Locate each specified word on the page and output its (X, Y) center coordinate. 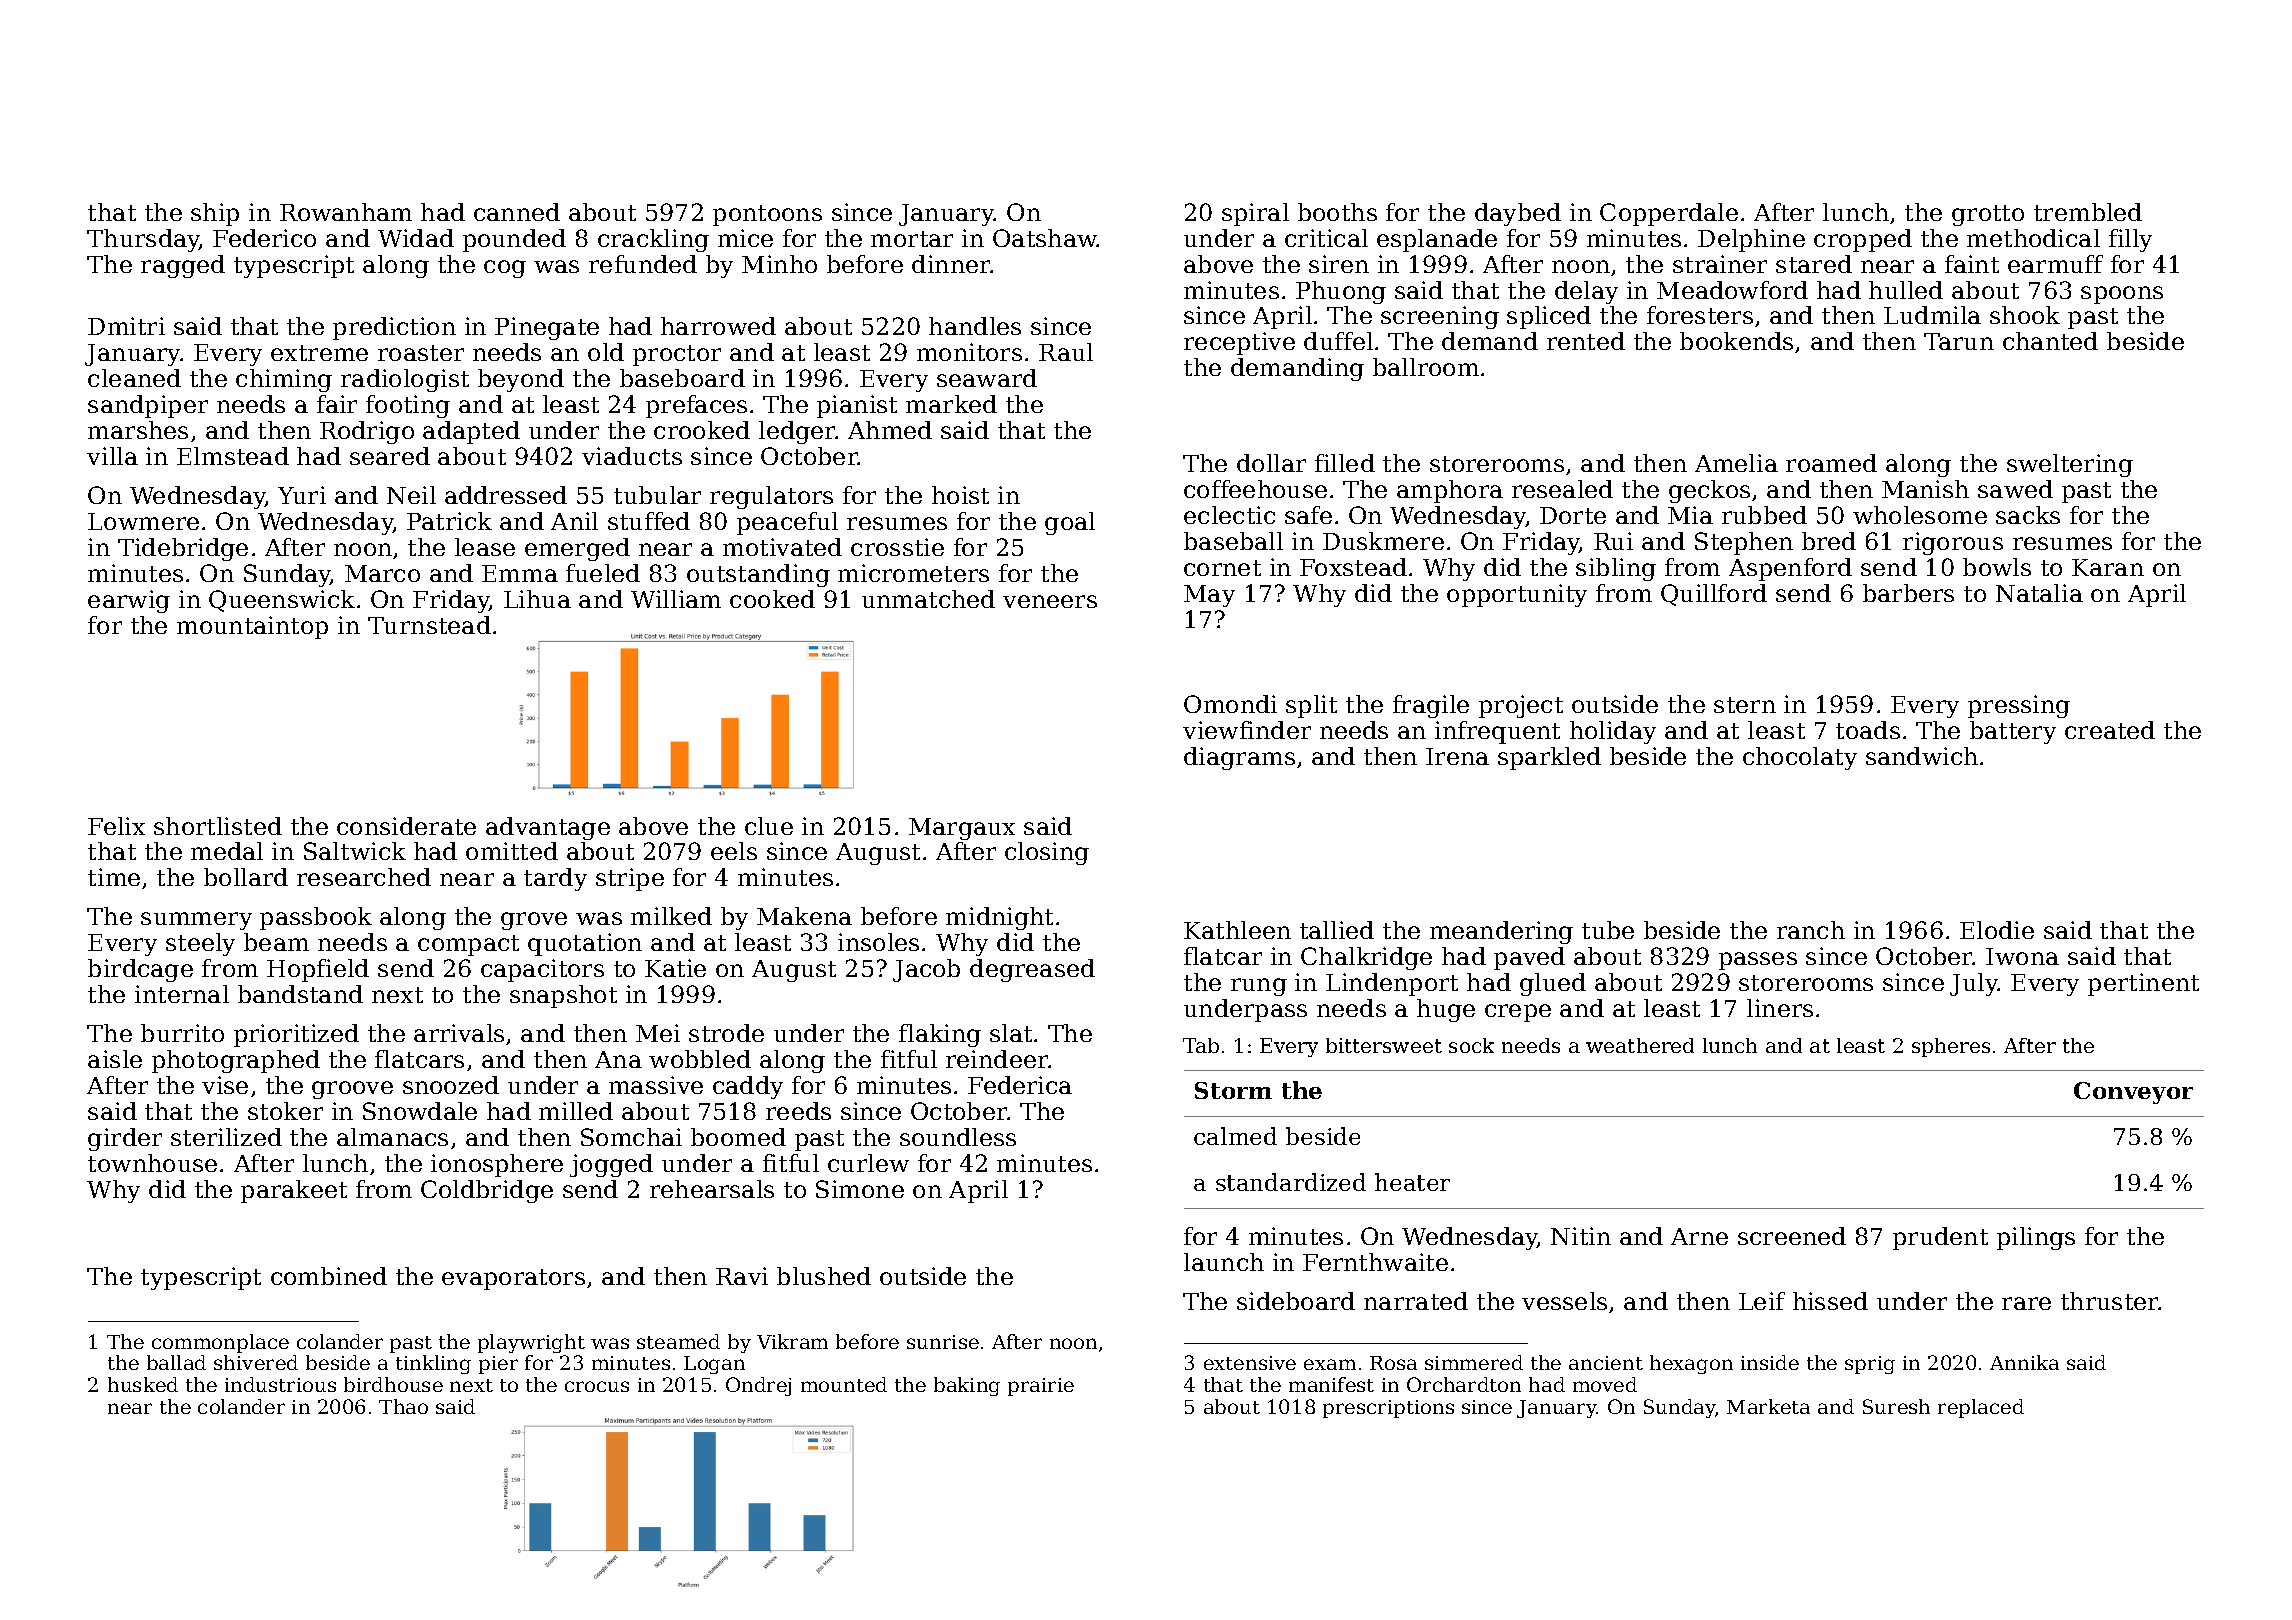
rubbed (1764, 515)
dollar (1271, 463)
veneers (1050, 601)
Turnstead (429, 625)
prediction (394, 328)
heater (1412, 1182)
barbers (1908, 593)
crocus (597, 1386)
